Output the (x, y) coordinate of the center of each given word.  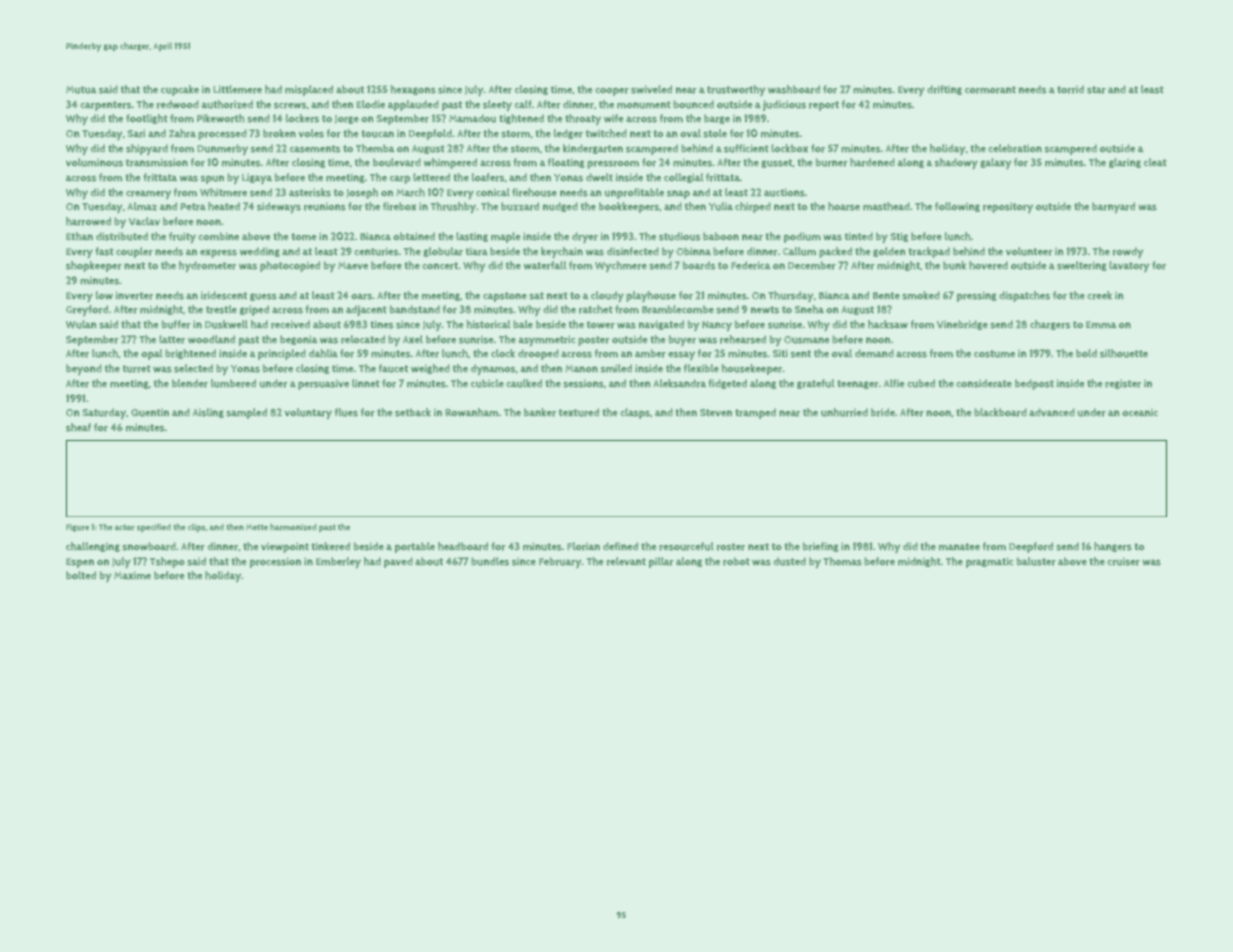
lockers (302, 118)
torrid (1070, 89)
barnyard (1113, 207)
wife (613, 118)
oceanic (1140, 412)
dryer (585, 237)
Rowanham (471, 412)
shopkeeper (94, 266)
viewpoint (285, 548)
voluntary (308, 413)
